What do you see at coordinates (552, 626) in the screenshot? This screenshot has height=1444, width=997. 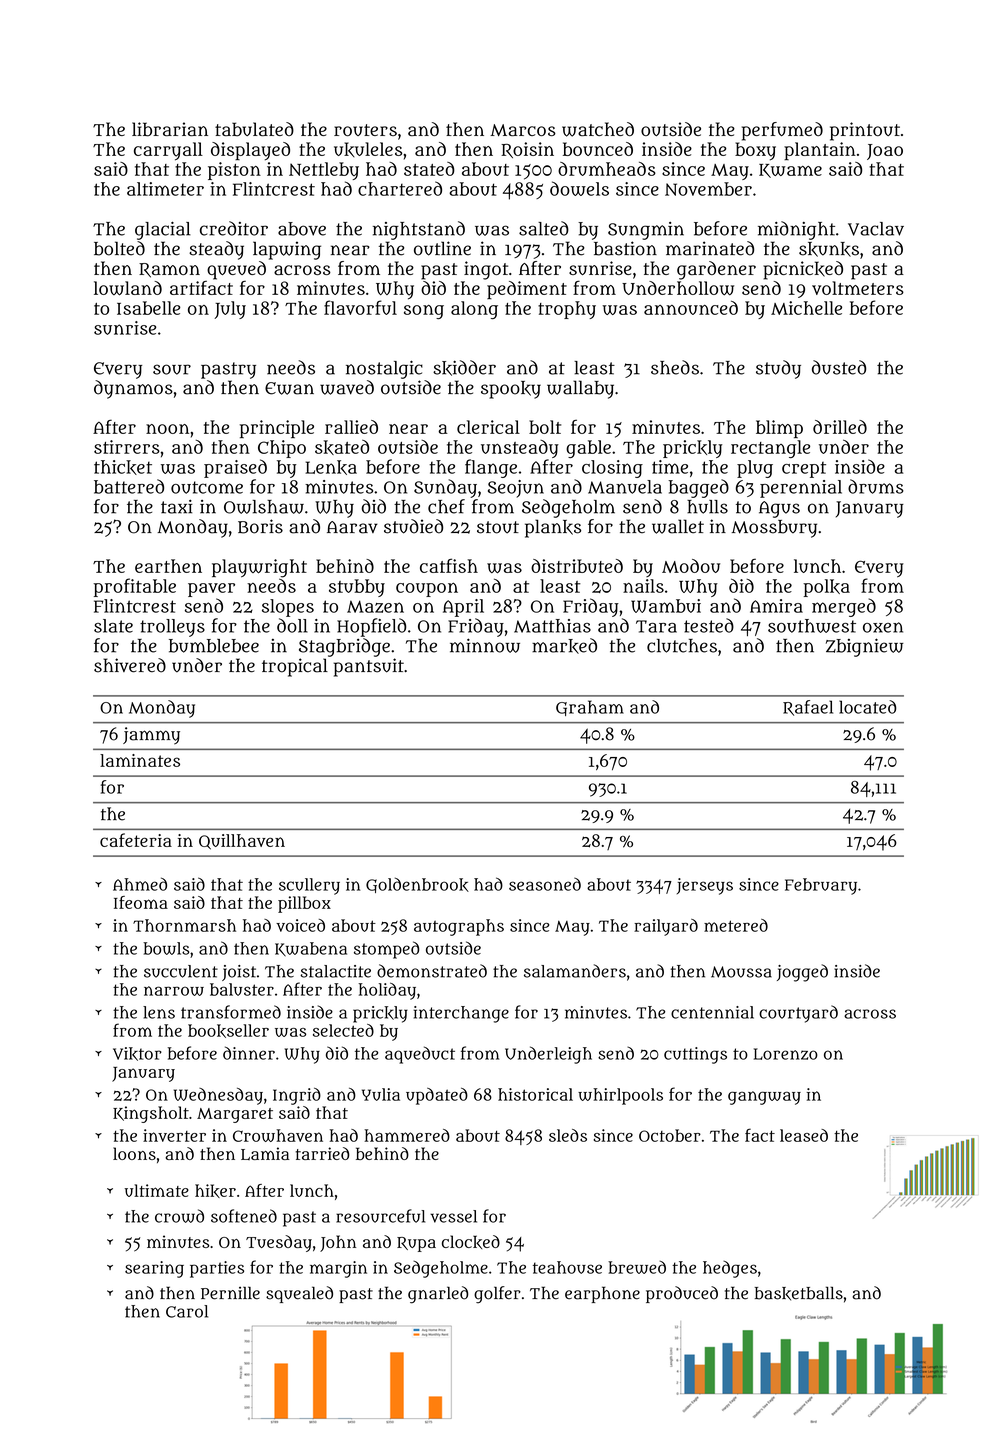 I see `Matthias` at bounding box center [552, 626].
